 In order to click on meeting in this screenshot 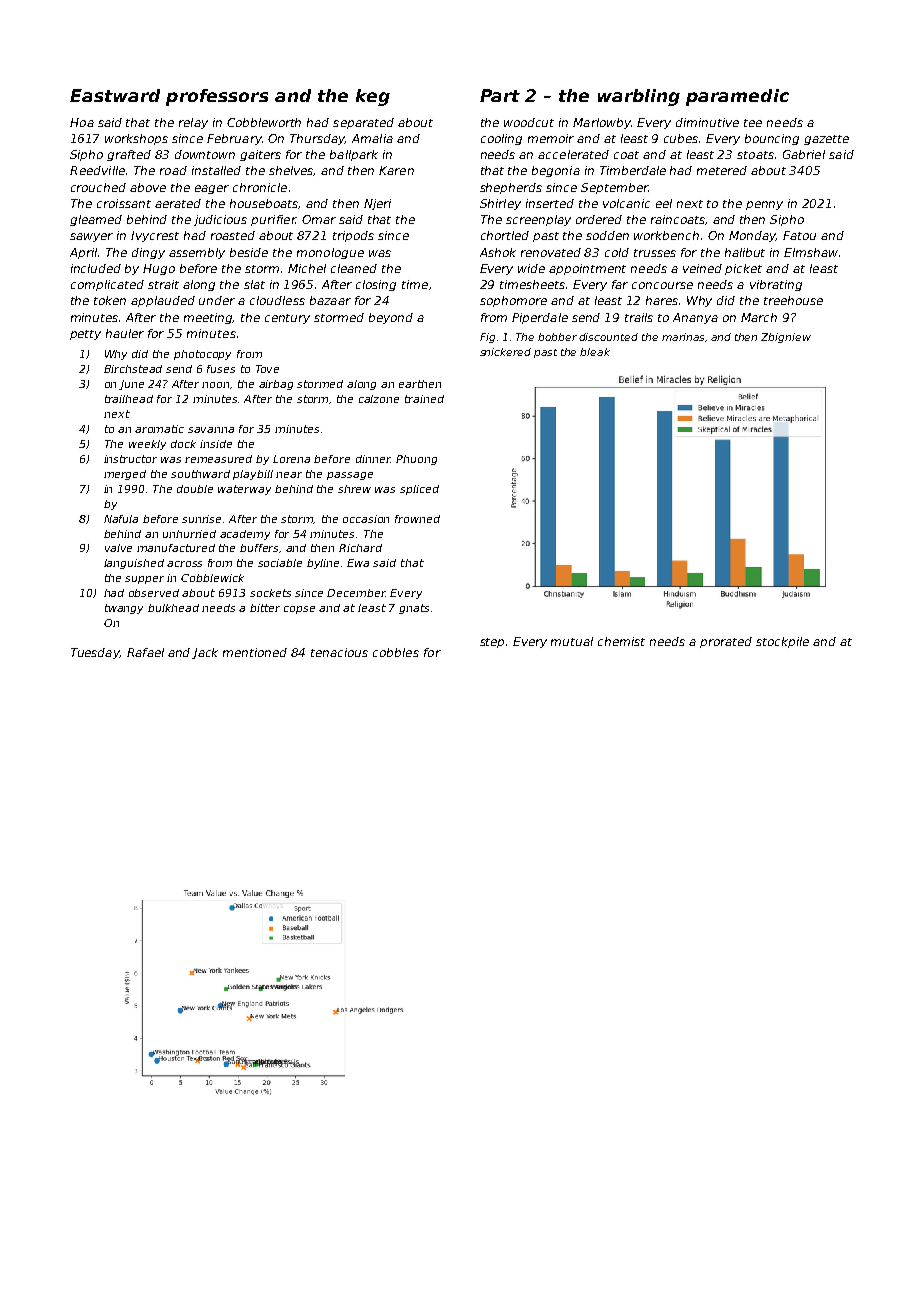, I will do `click(208, 318)`.
